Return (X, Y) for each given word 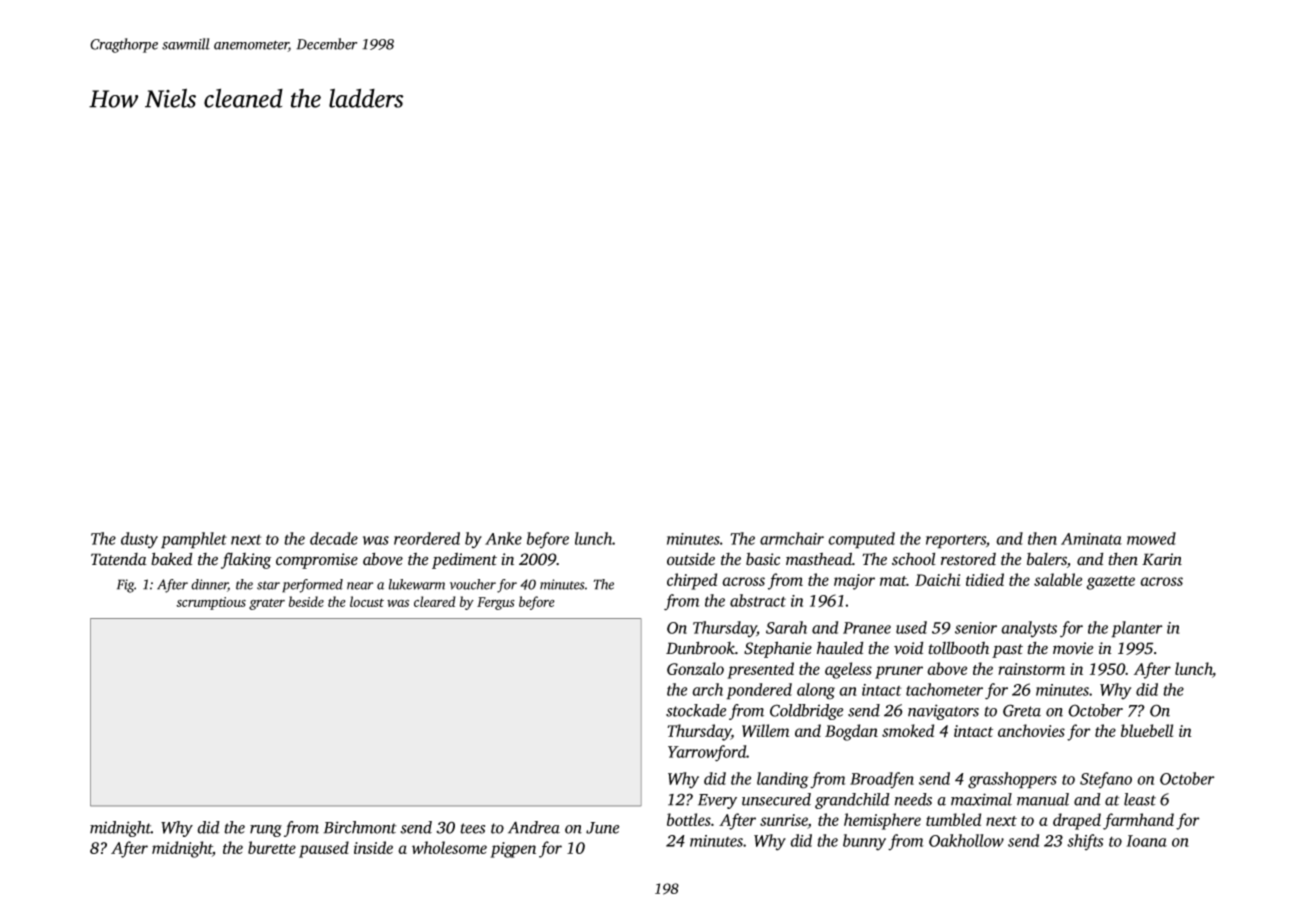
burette (272, 847)
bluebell (1147, 730)
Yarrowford (707, 753)
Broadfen (882, 780)
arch (707, 689)
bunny (864, 842)
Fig (125, 586)
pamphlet (194, 540)
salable (1058, 579)
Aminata (1091, 539)
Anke (503, 538)
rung (266, 831)
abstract (758, 600)
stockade (696, 710)
